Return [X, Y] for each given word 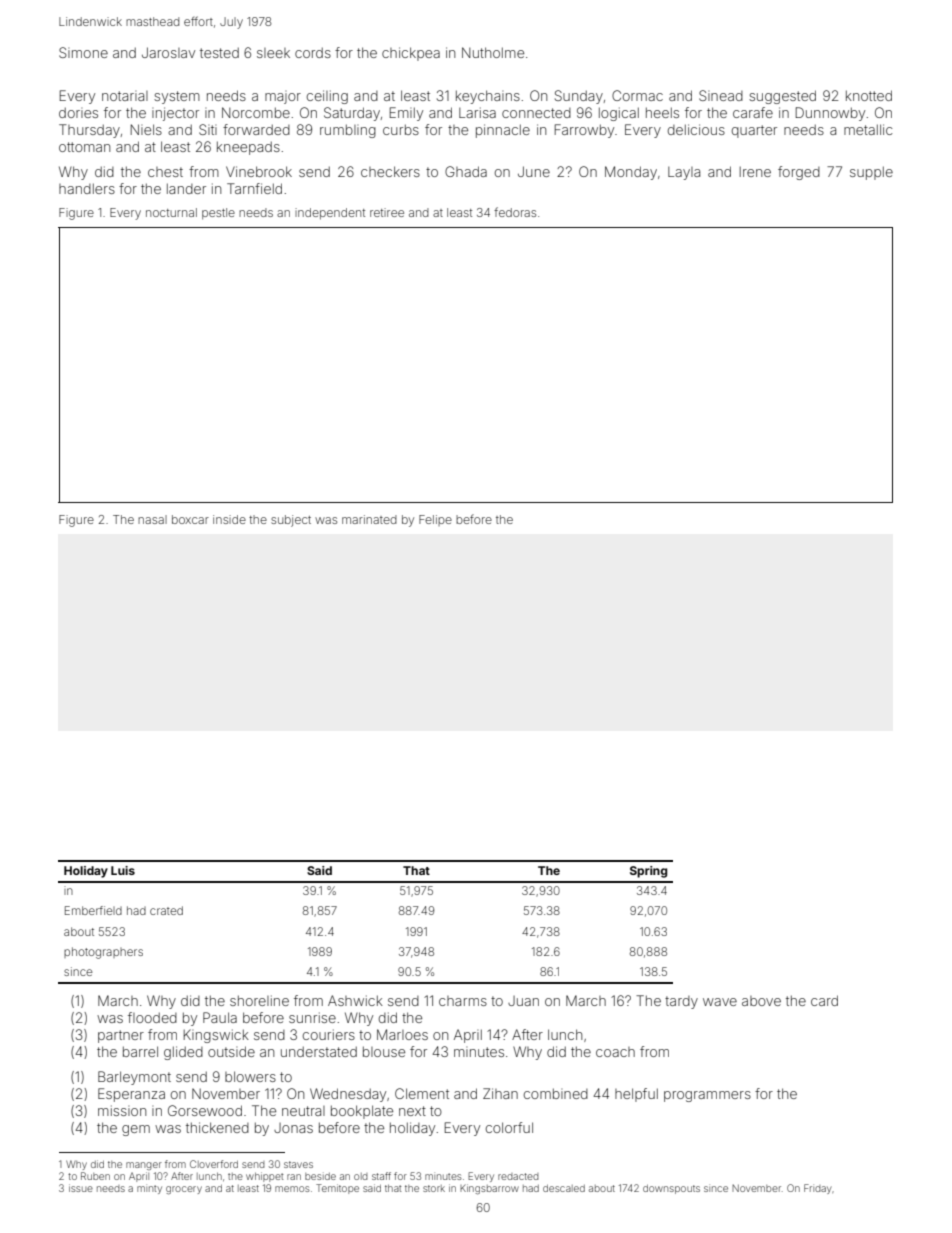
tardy [681, 1002]
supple [871, 173]
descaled [564, 1188]
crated [166, 910]
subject [291, 521]
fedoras [515, 212]
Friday [818, 1189]
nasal [152, 519]
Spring [648, 872]
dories [78, 112]
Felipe [435, 520]
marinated [369, 519]
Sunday [579, 97]
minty [149, 1189]
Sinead [721, 95]
